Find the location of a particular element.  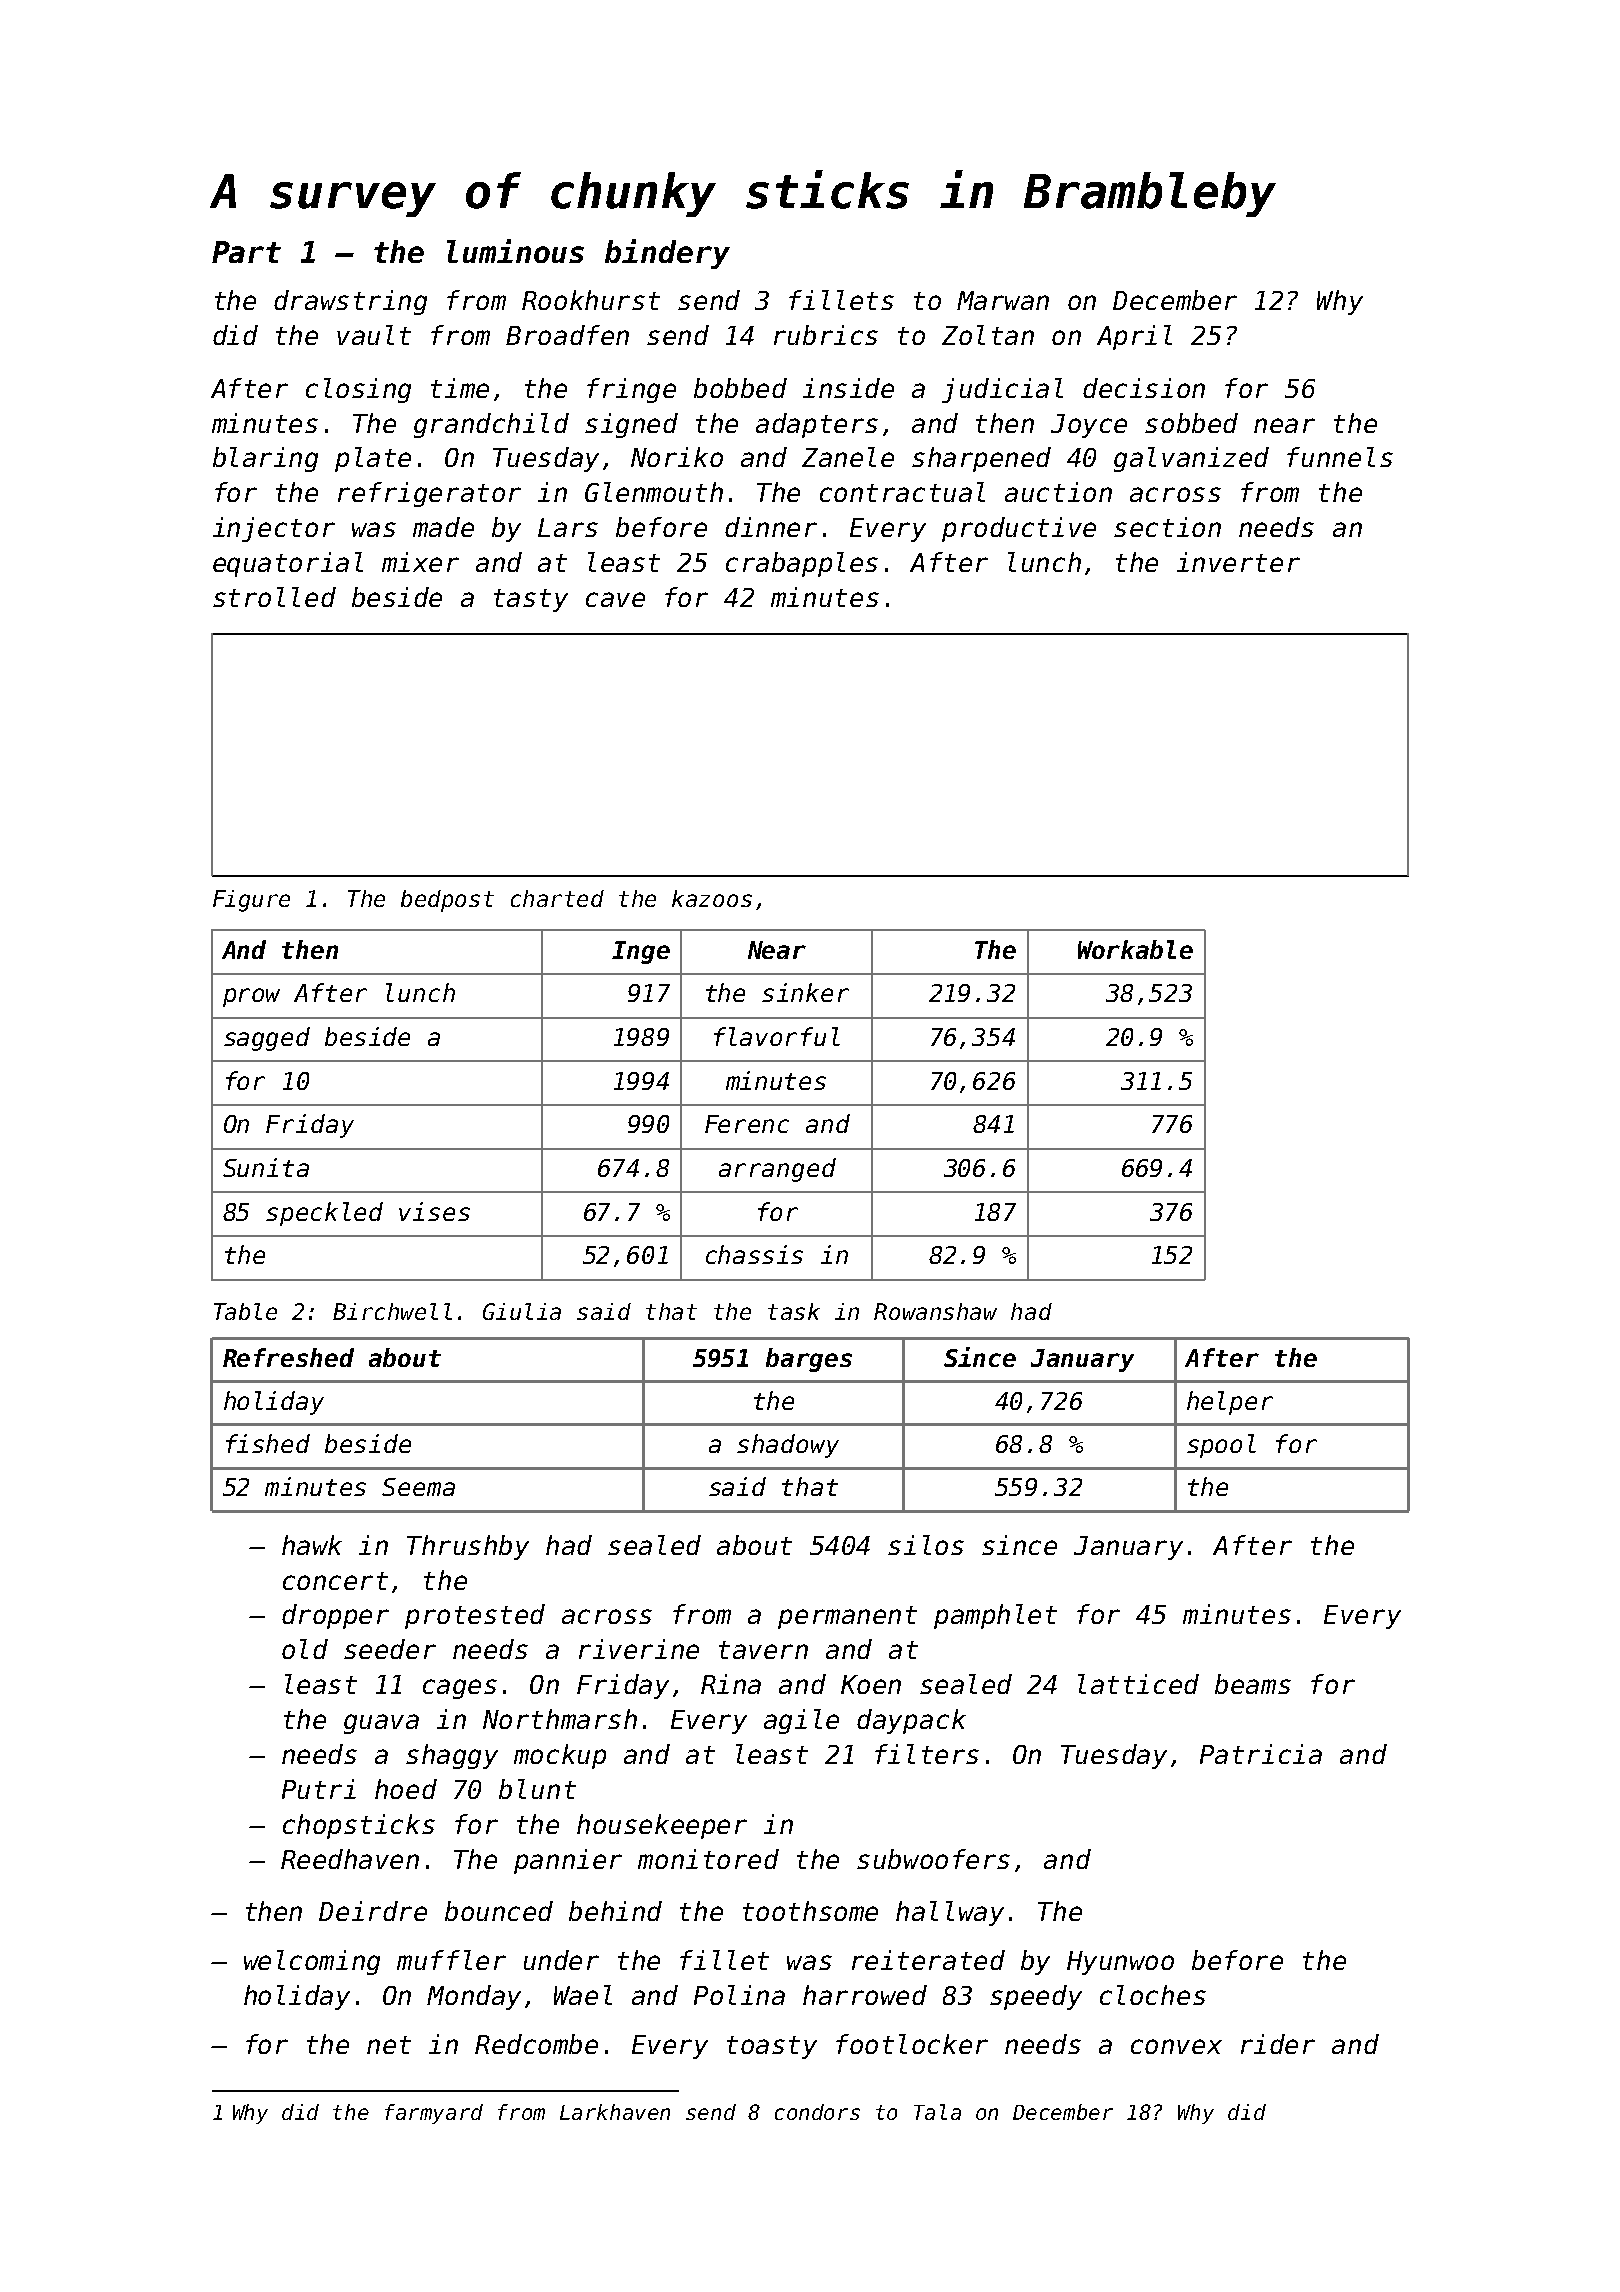

silos is located at coordinates (926, 1545).
